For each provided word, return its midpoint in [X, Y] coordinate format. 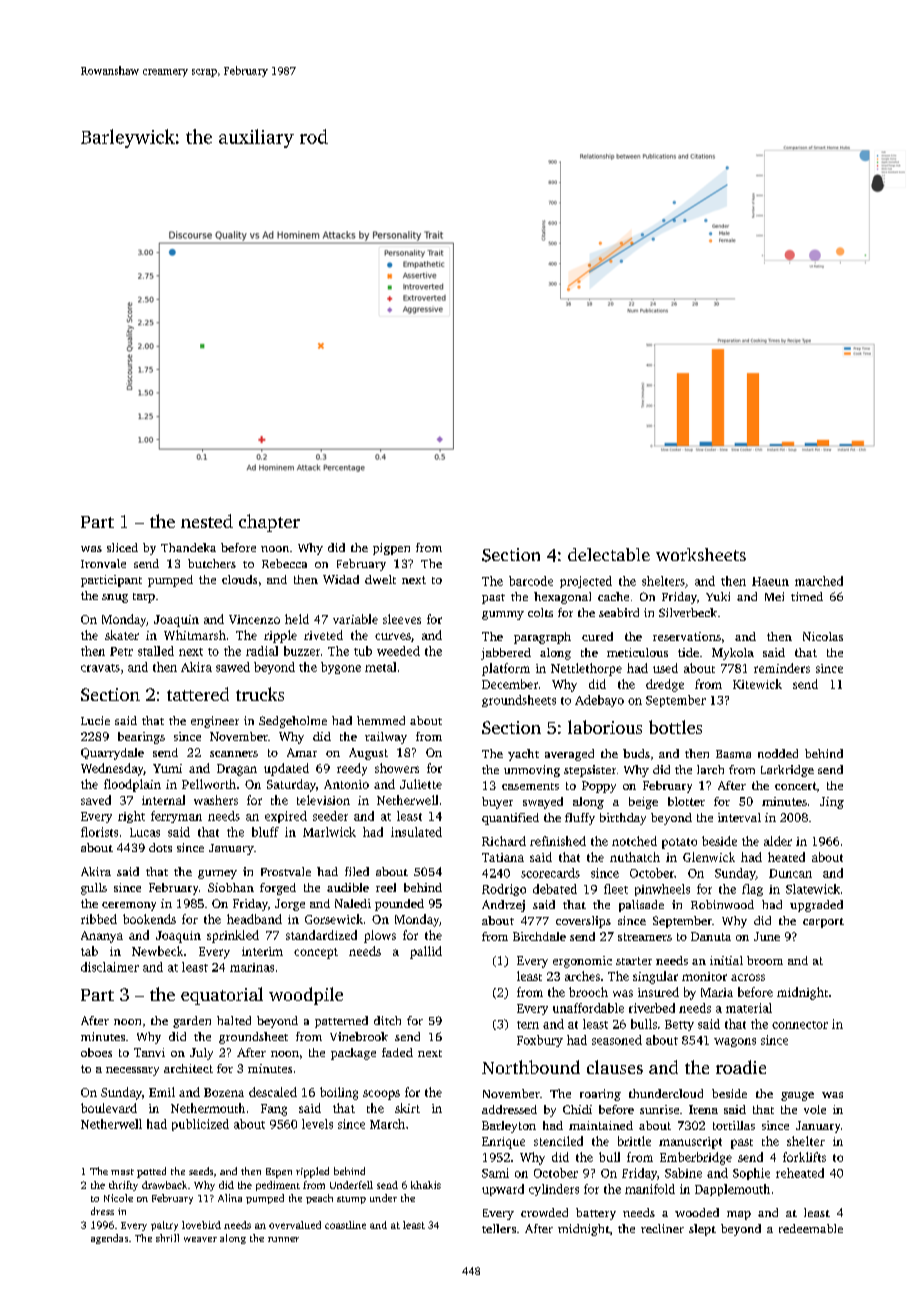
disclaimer [110, 967]
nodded [778, 753]
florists [99, 832]
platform [506, 669]
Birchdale [539, 936]
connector [800, 1025]
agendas [109, 1239]
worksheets [701, 554]
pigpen [391, 549]
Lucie [95, 720]
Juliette [421, 784]
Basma [733, 754]
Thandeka [188, 547]
